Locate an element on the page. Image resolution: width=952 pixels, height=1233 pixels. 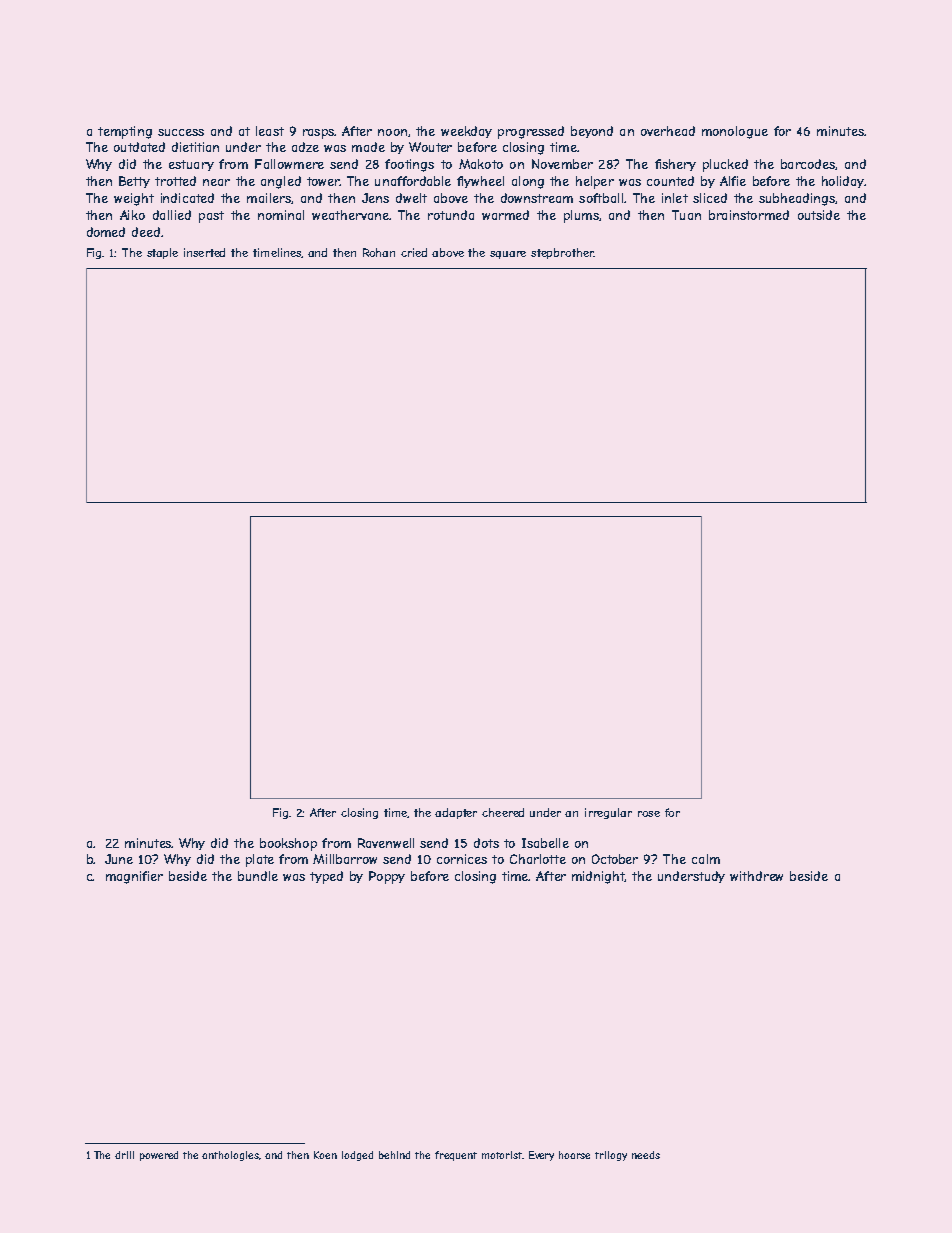
magnifier is located at coordinates (134, 877).
